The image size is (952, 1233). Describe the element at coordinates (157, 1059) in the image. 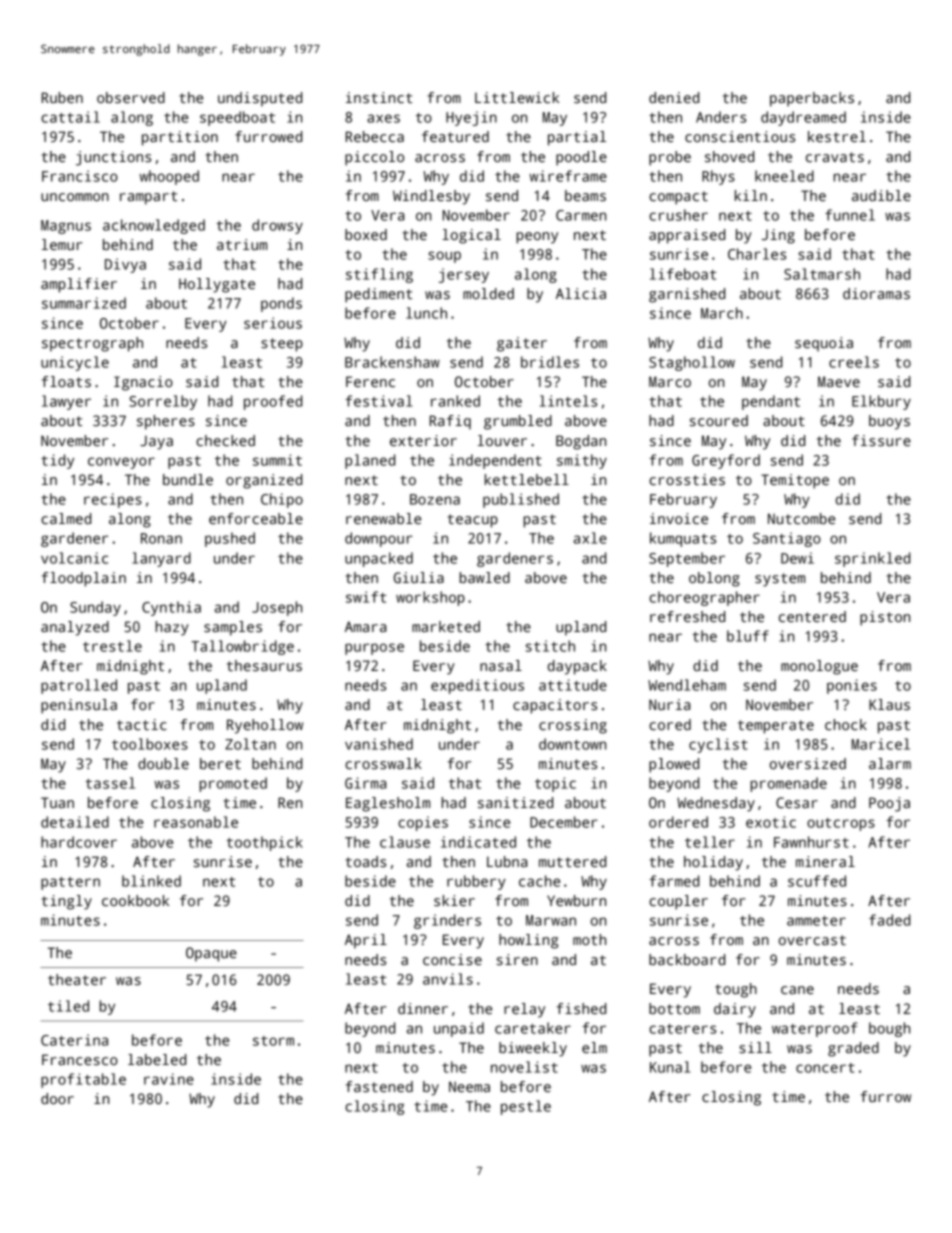

I see `labeled` at that location.
